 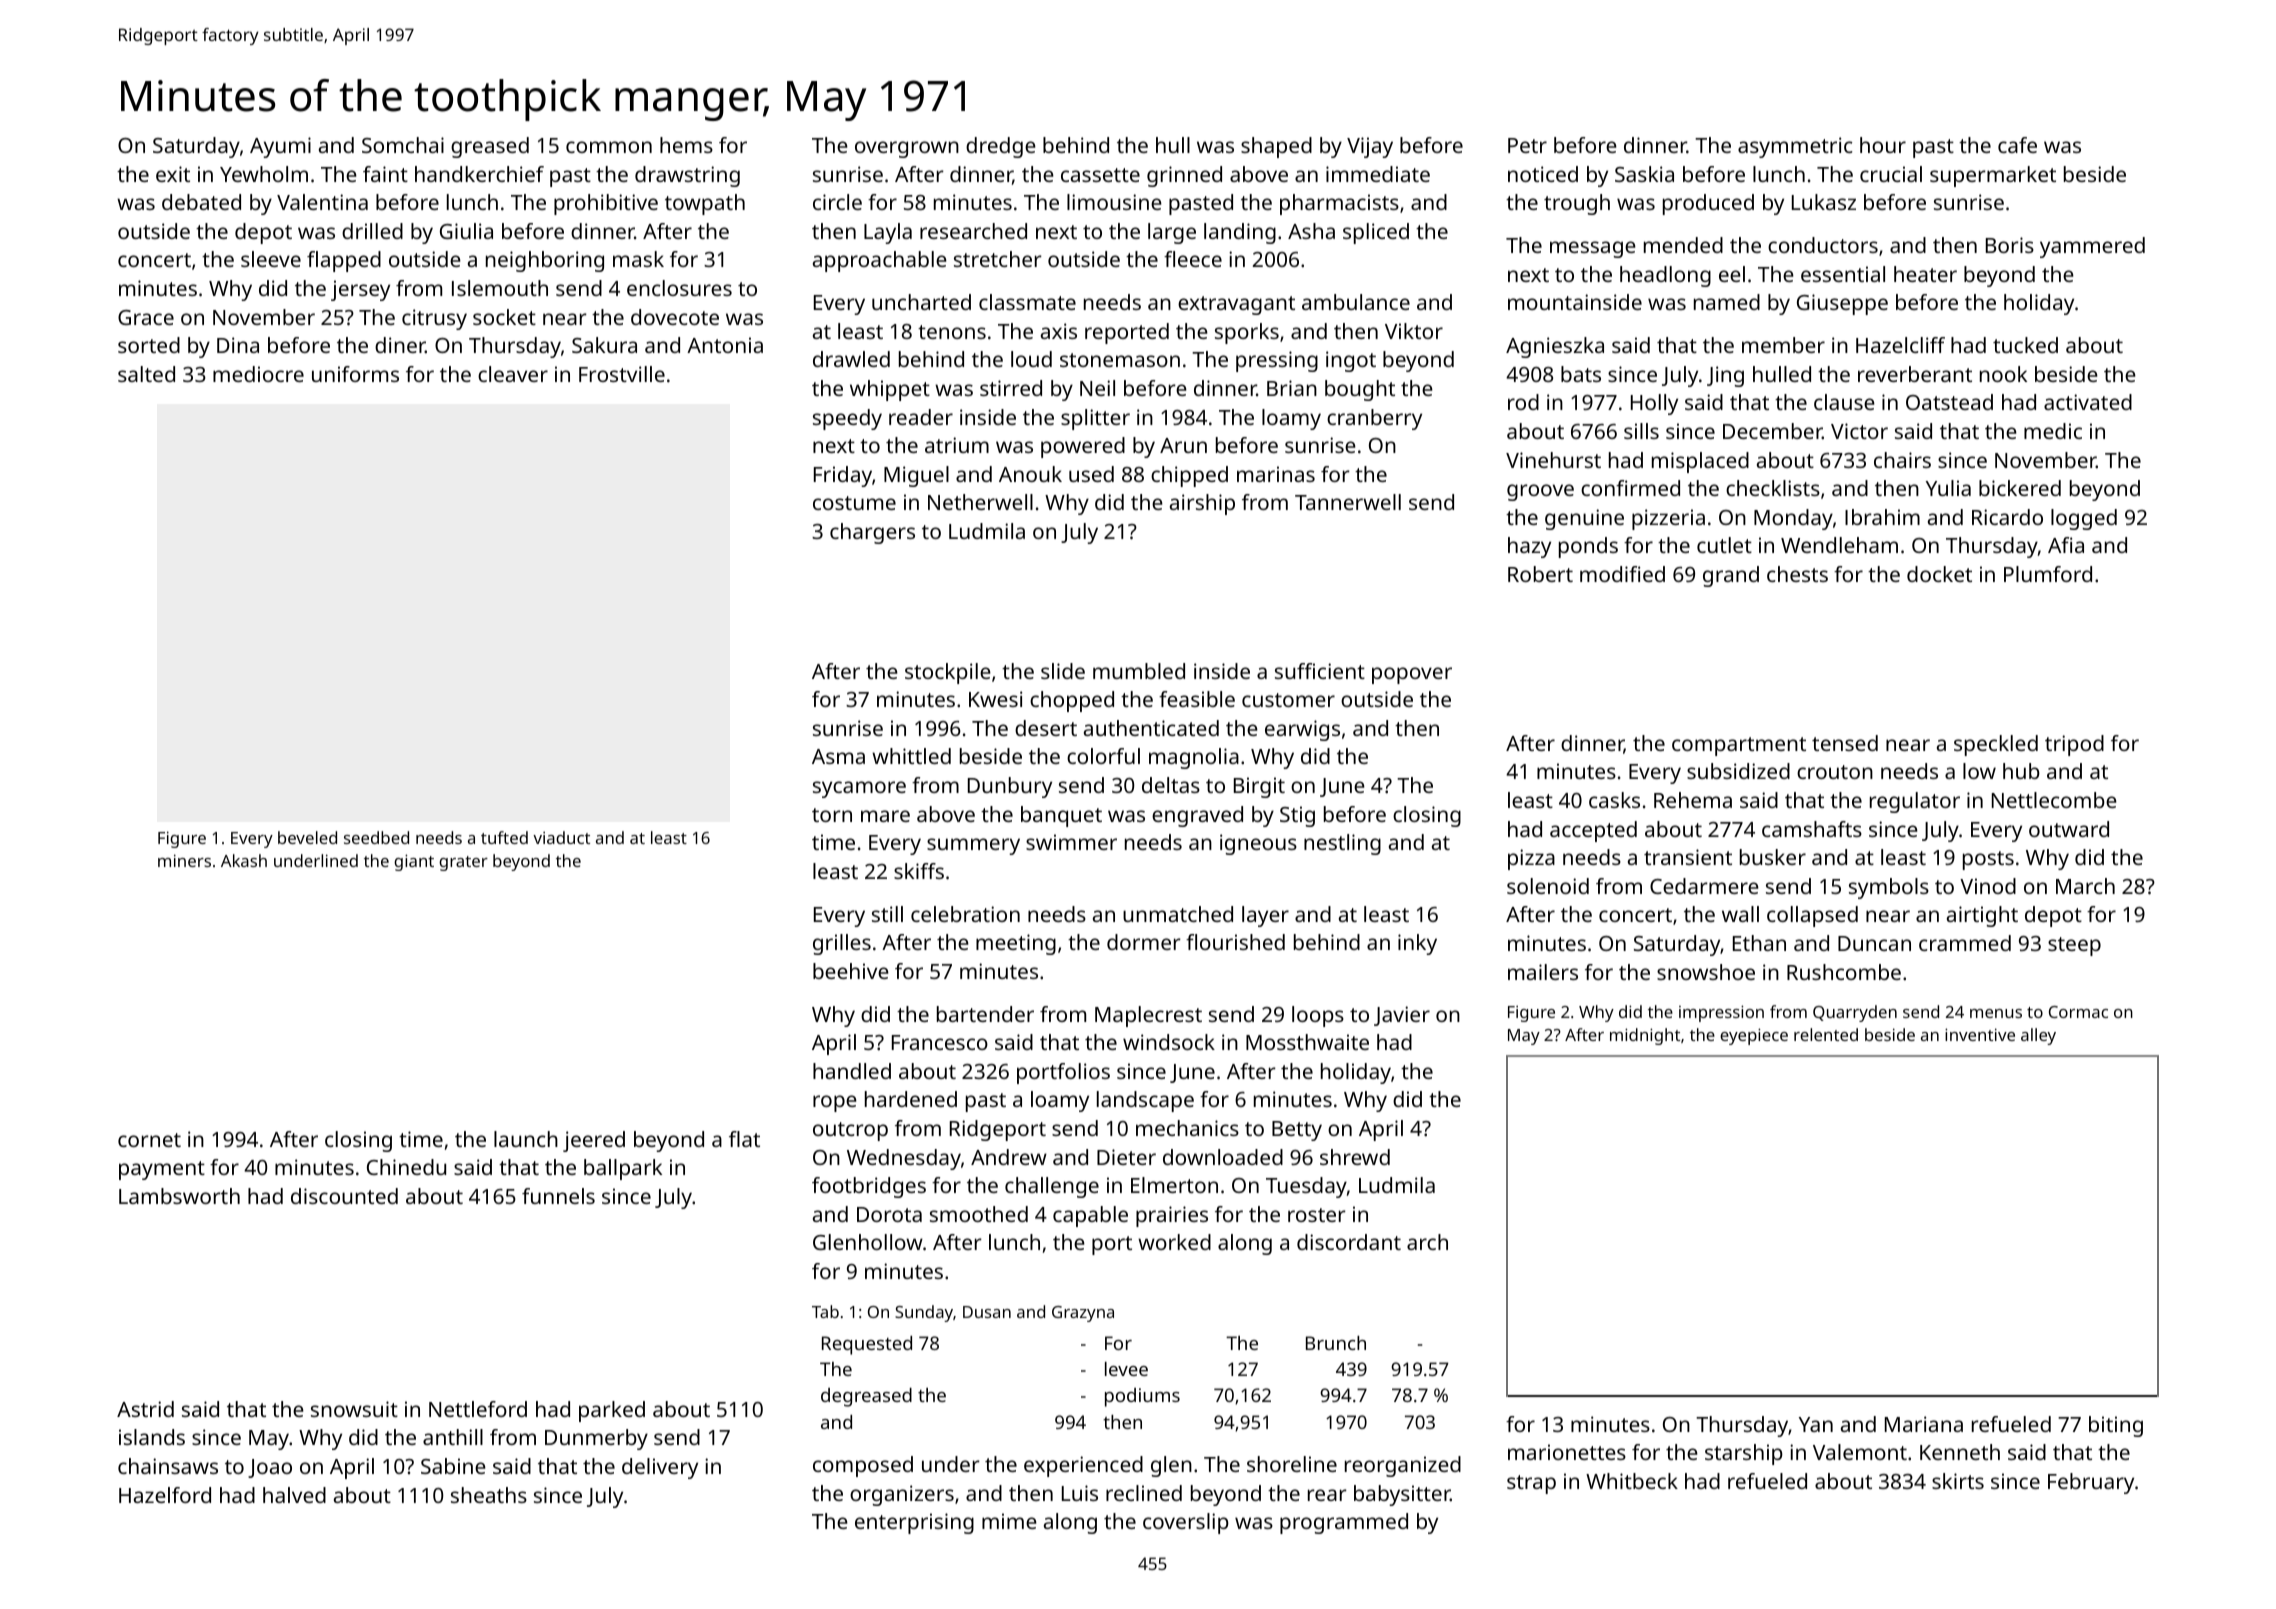 What do you see at coordinates (463, 863) in the screenshot?
I see `grater` at bounding box center [463, 863].
